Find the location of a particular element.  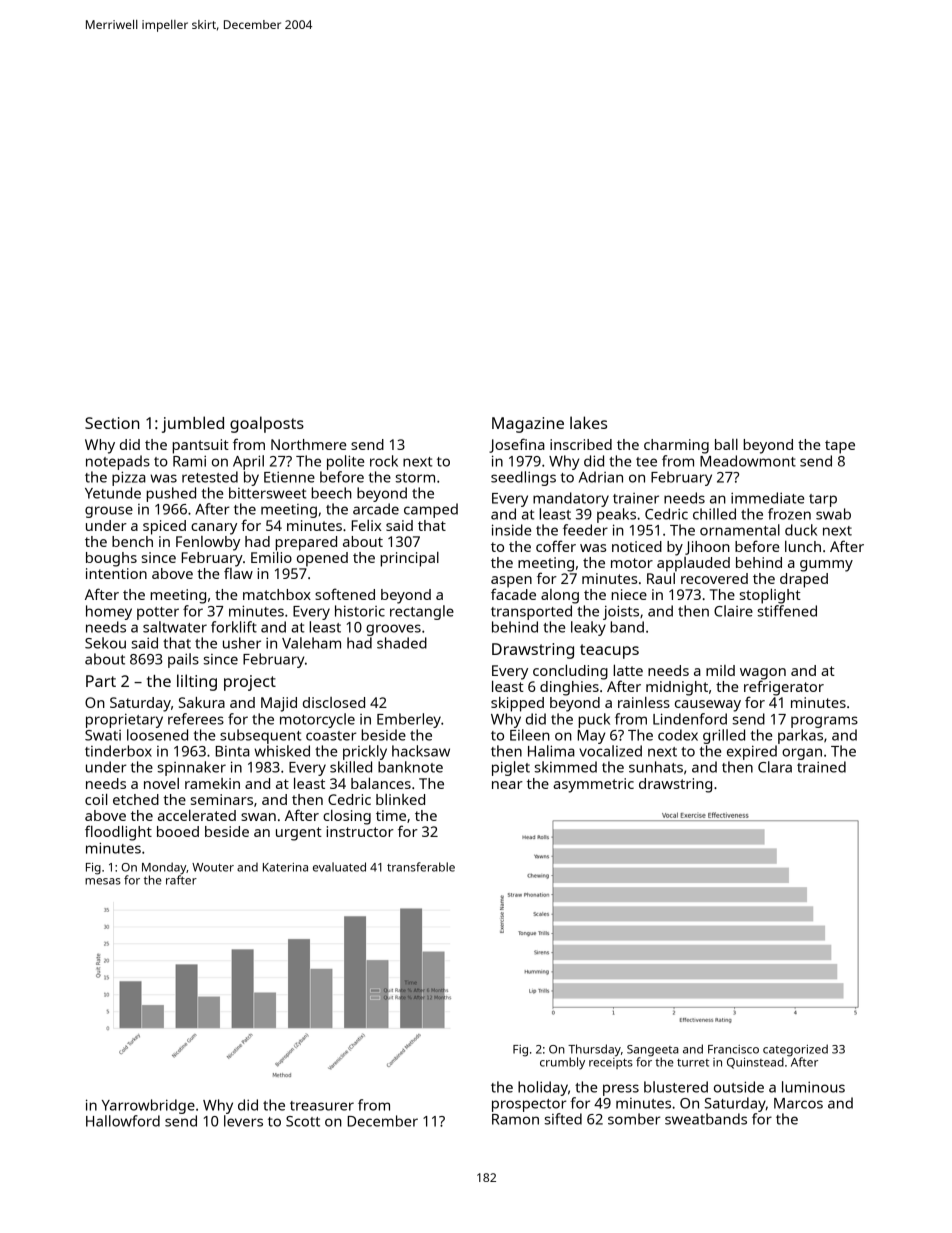

Clara is located at coordinates (775, 767).
